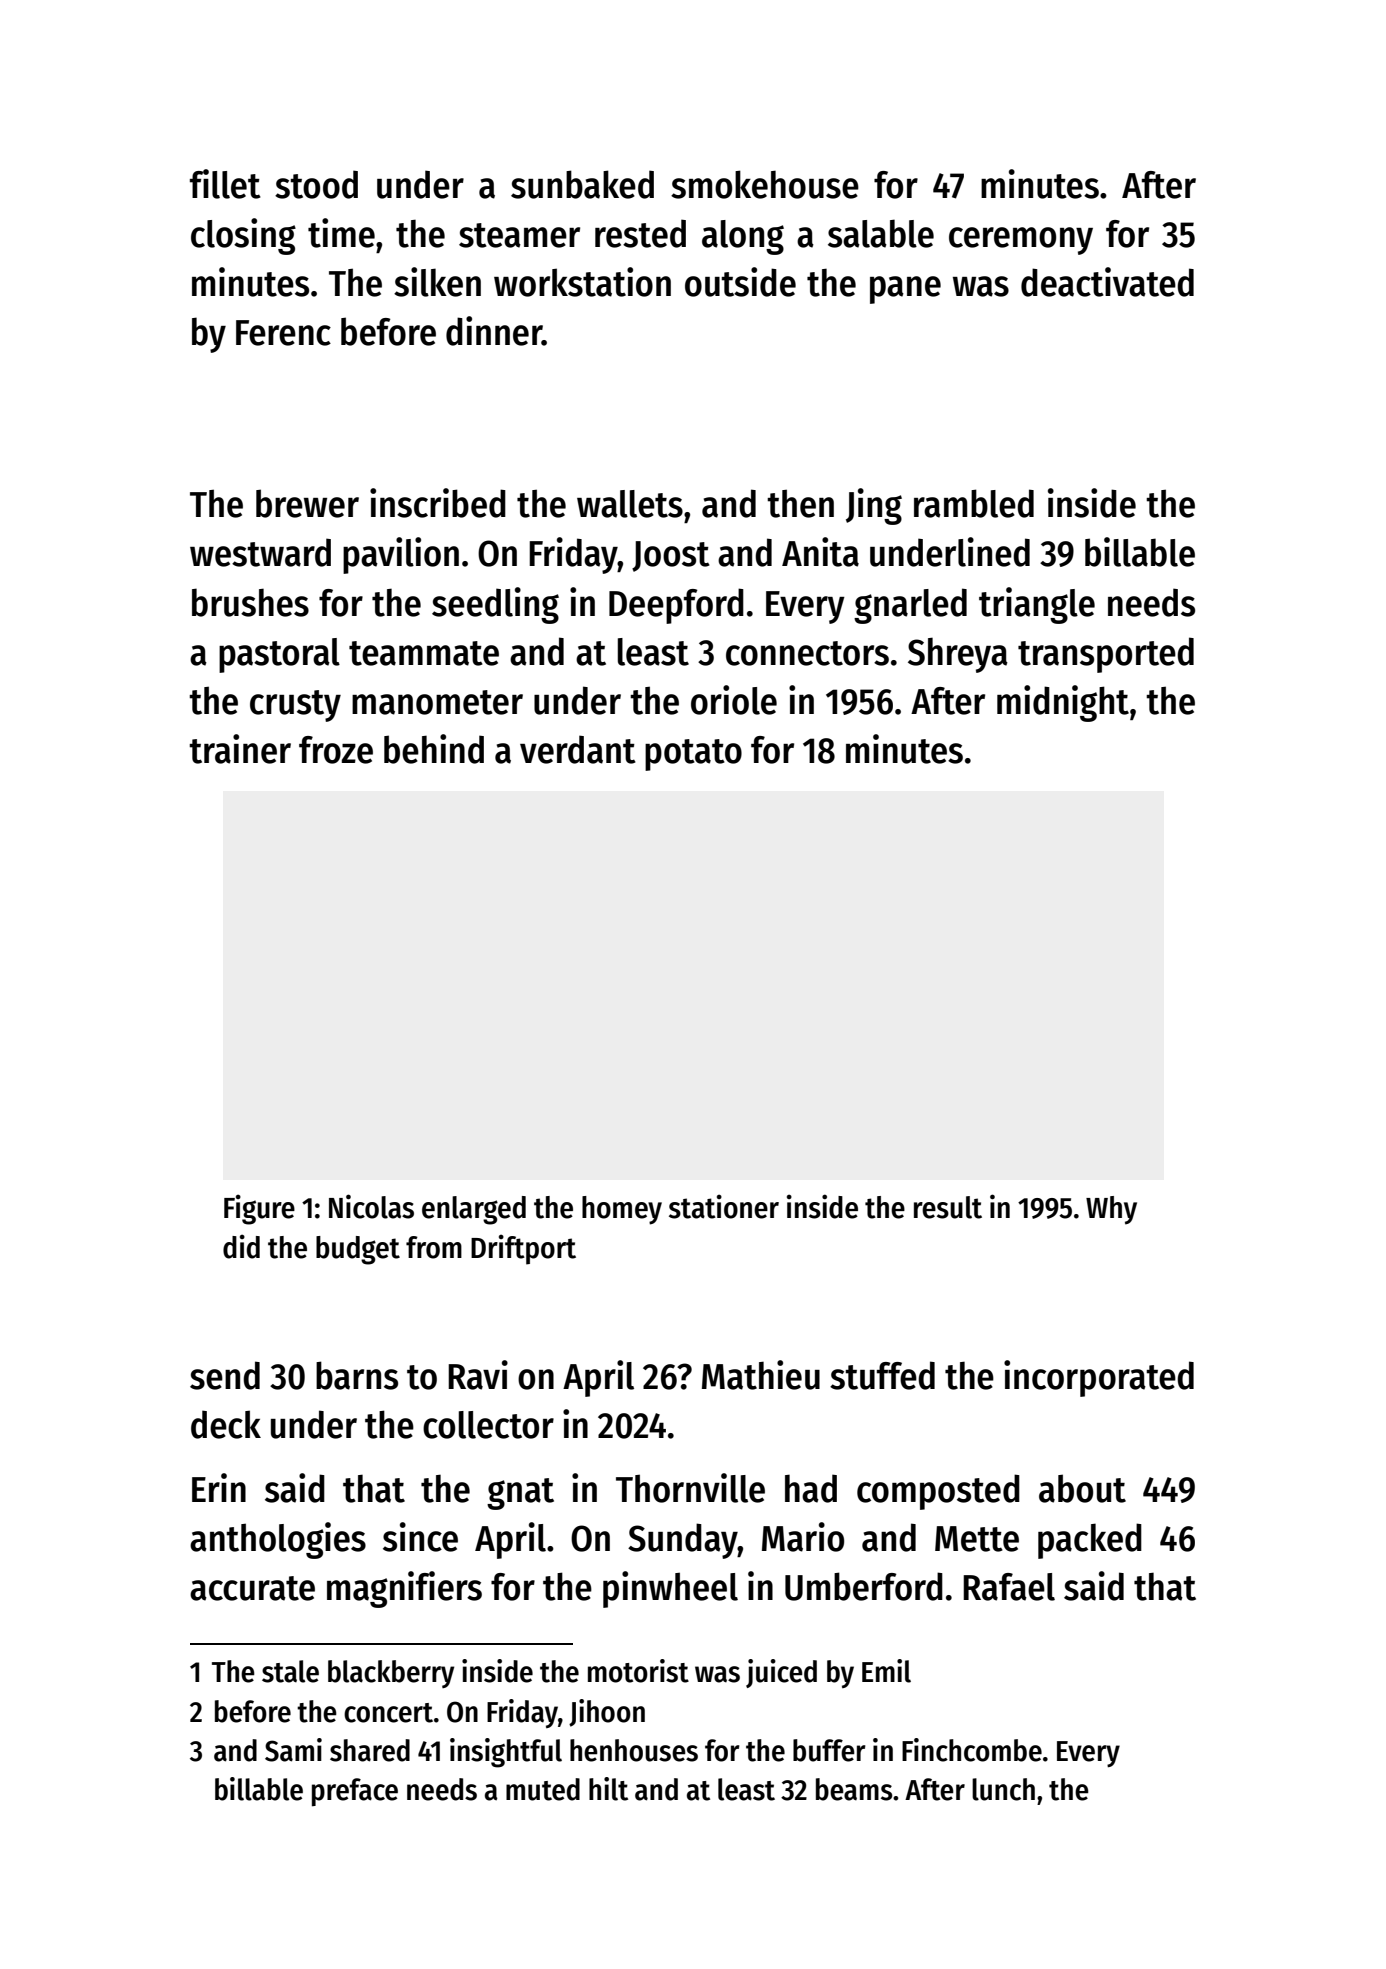 The image size is (1386, 1969). What do you see at coordinates (1021, 241) in the document?
I see `ceremony` at bounding box center [1021, 241].
